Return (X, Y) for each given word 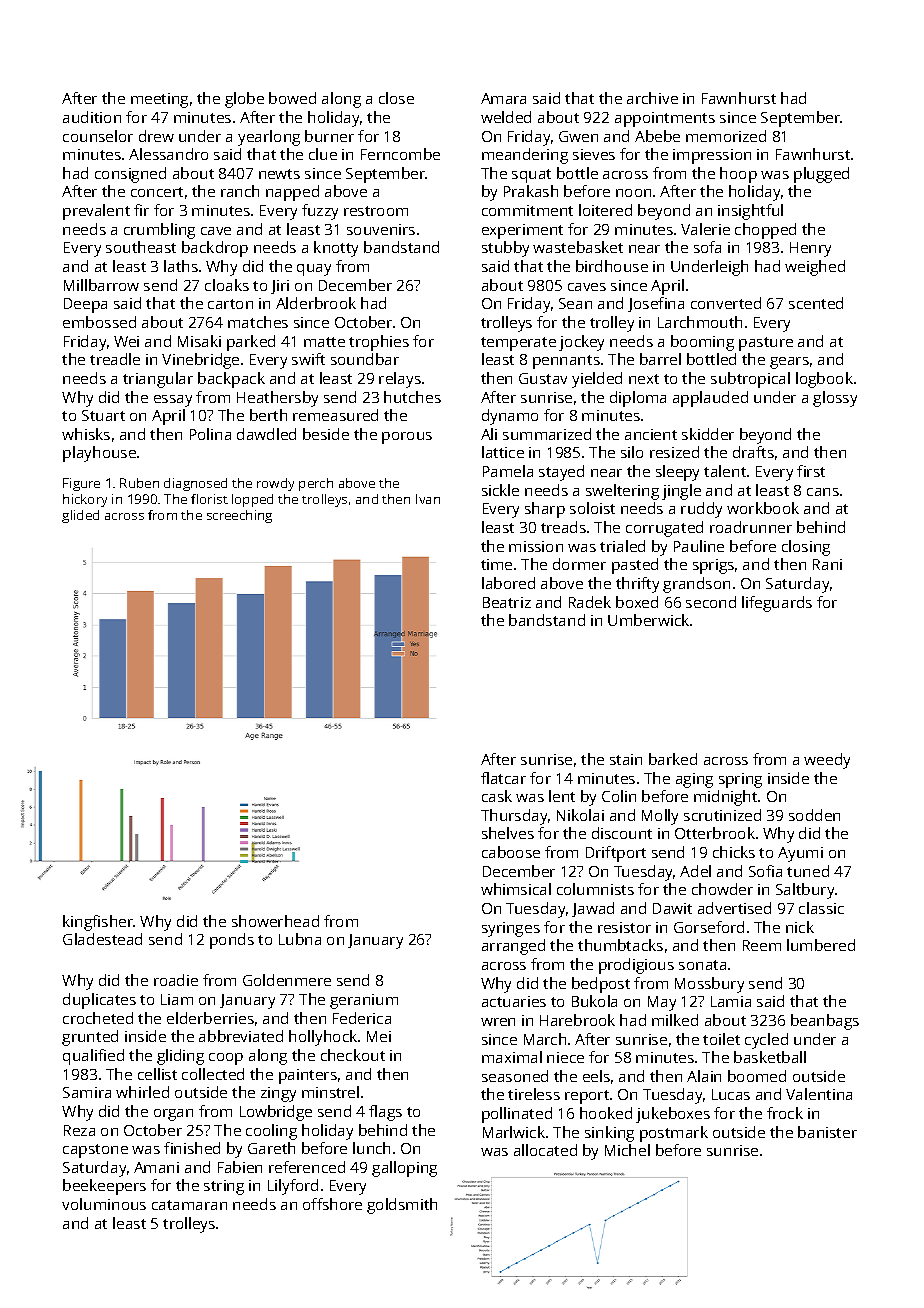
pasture (766, 344)
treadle (115, 359)
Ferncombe (400, 154)
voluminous (104, 1204)
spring (740, 780)
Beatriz (507, 602)
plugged (821, 175)
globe (244, 100)
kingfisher (98, 923)
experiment (522, 231)
